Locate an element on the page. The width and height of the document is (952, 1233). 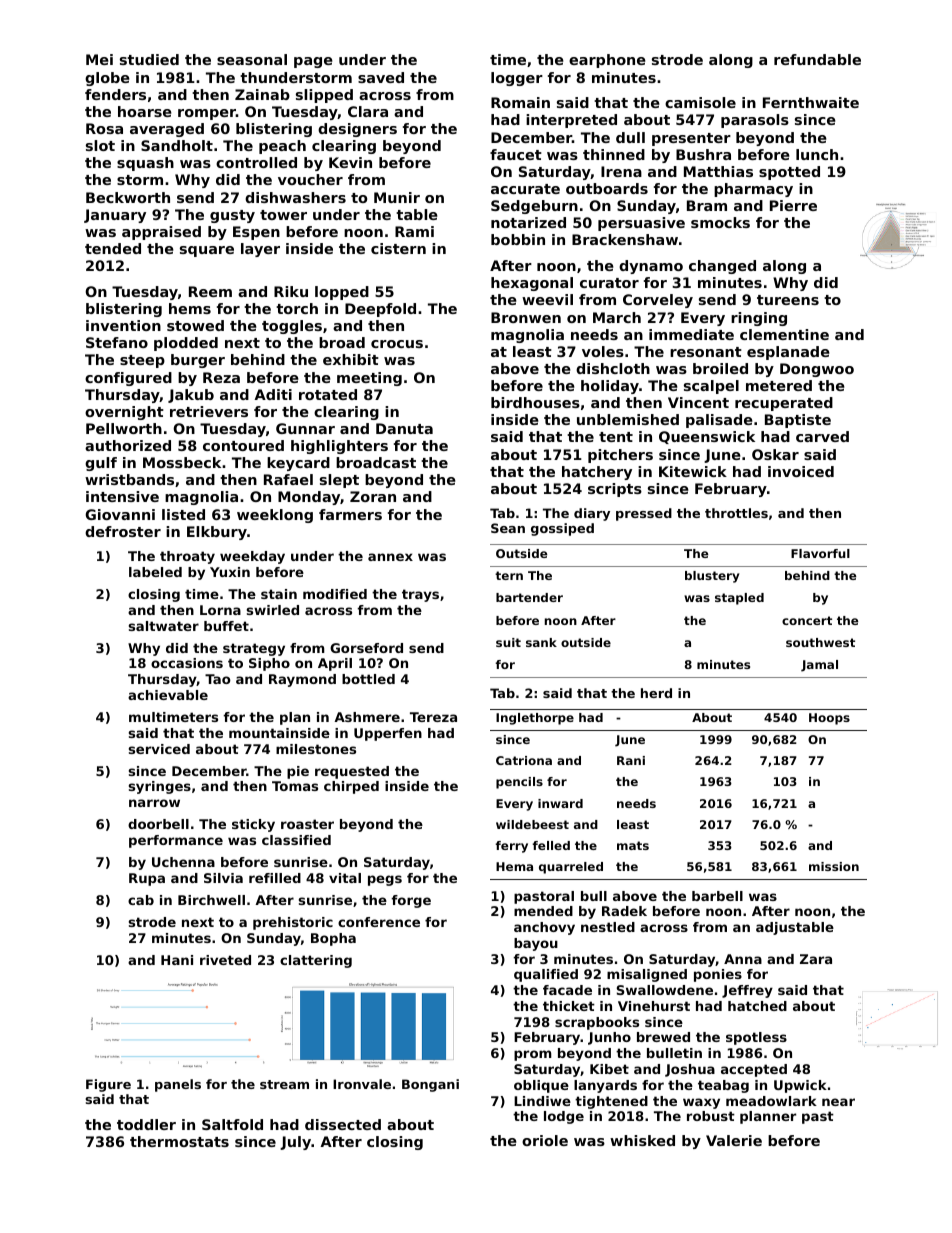
logger is located at coordinates (517, 79).
